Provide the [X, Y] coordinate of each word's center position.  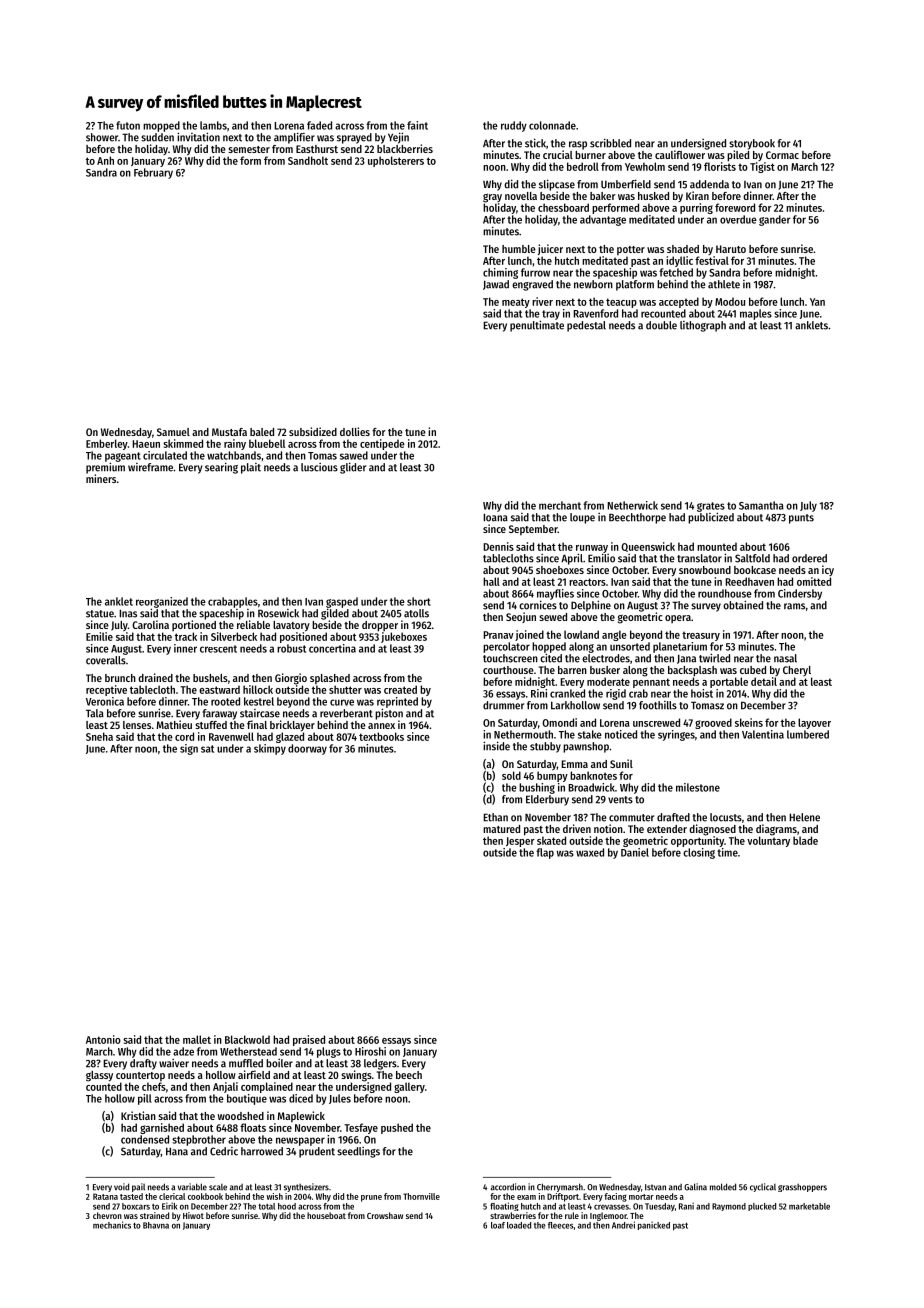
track [186, 636]
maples [756, 314]
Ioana [495, 517]
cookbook [205, 1196]
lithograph [703, 326]
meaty [516, 303]
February [153, 173]
